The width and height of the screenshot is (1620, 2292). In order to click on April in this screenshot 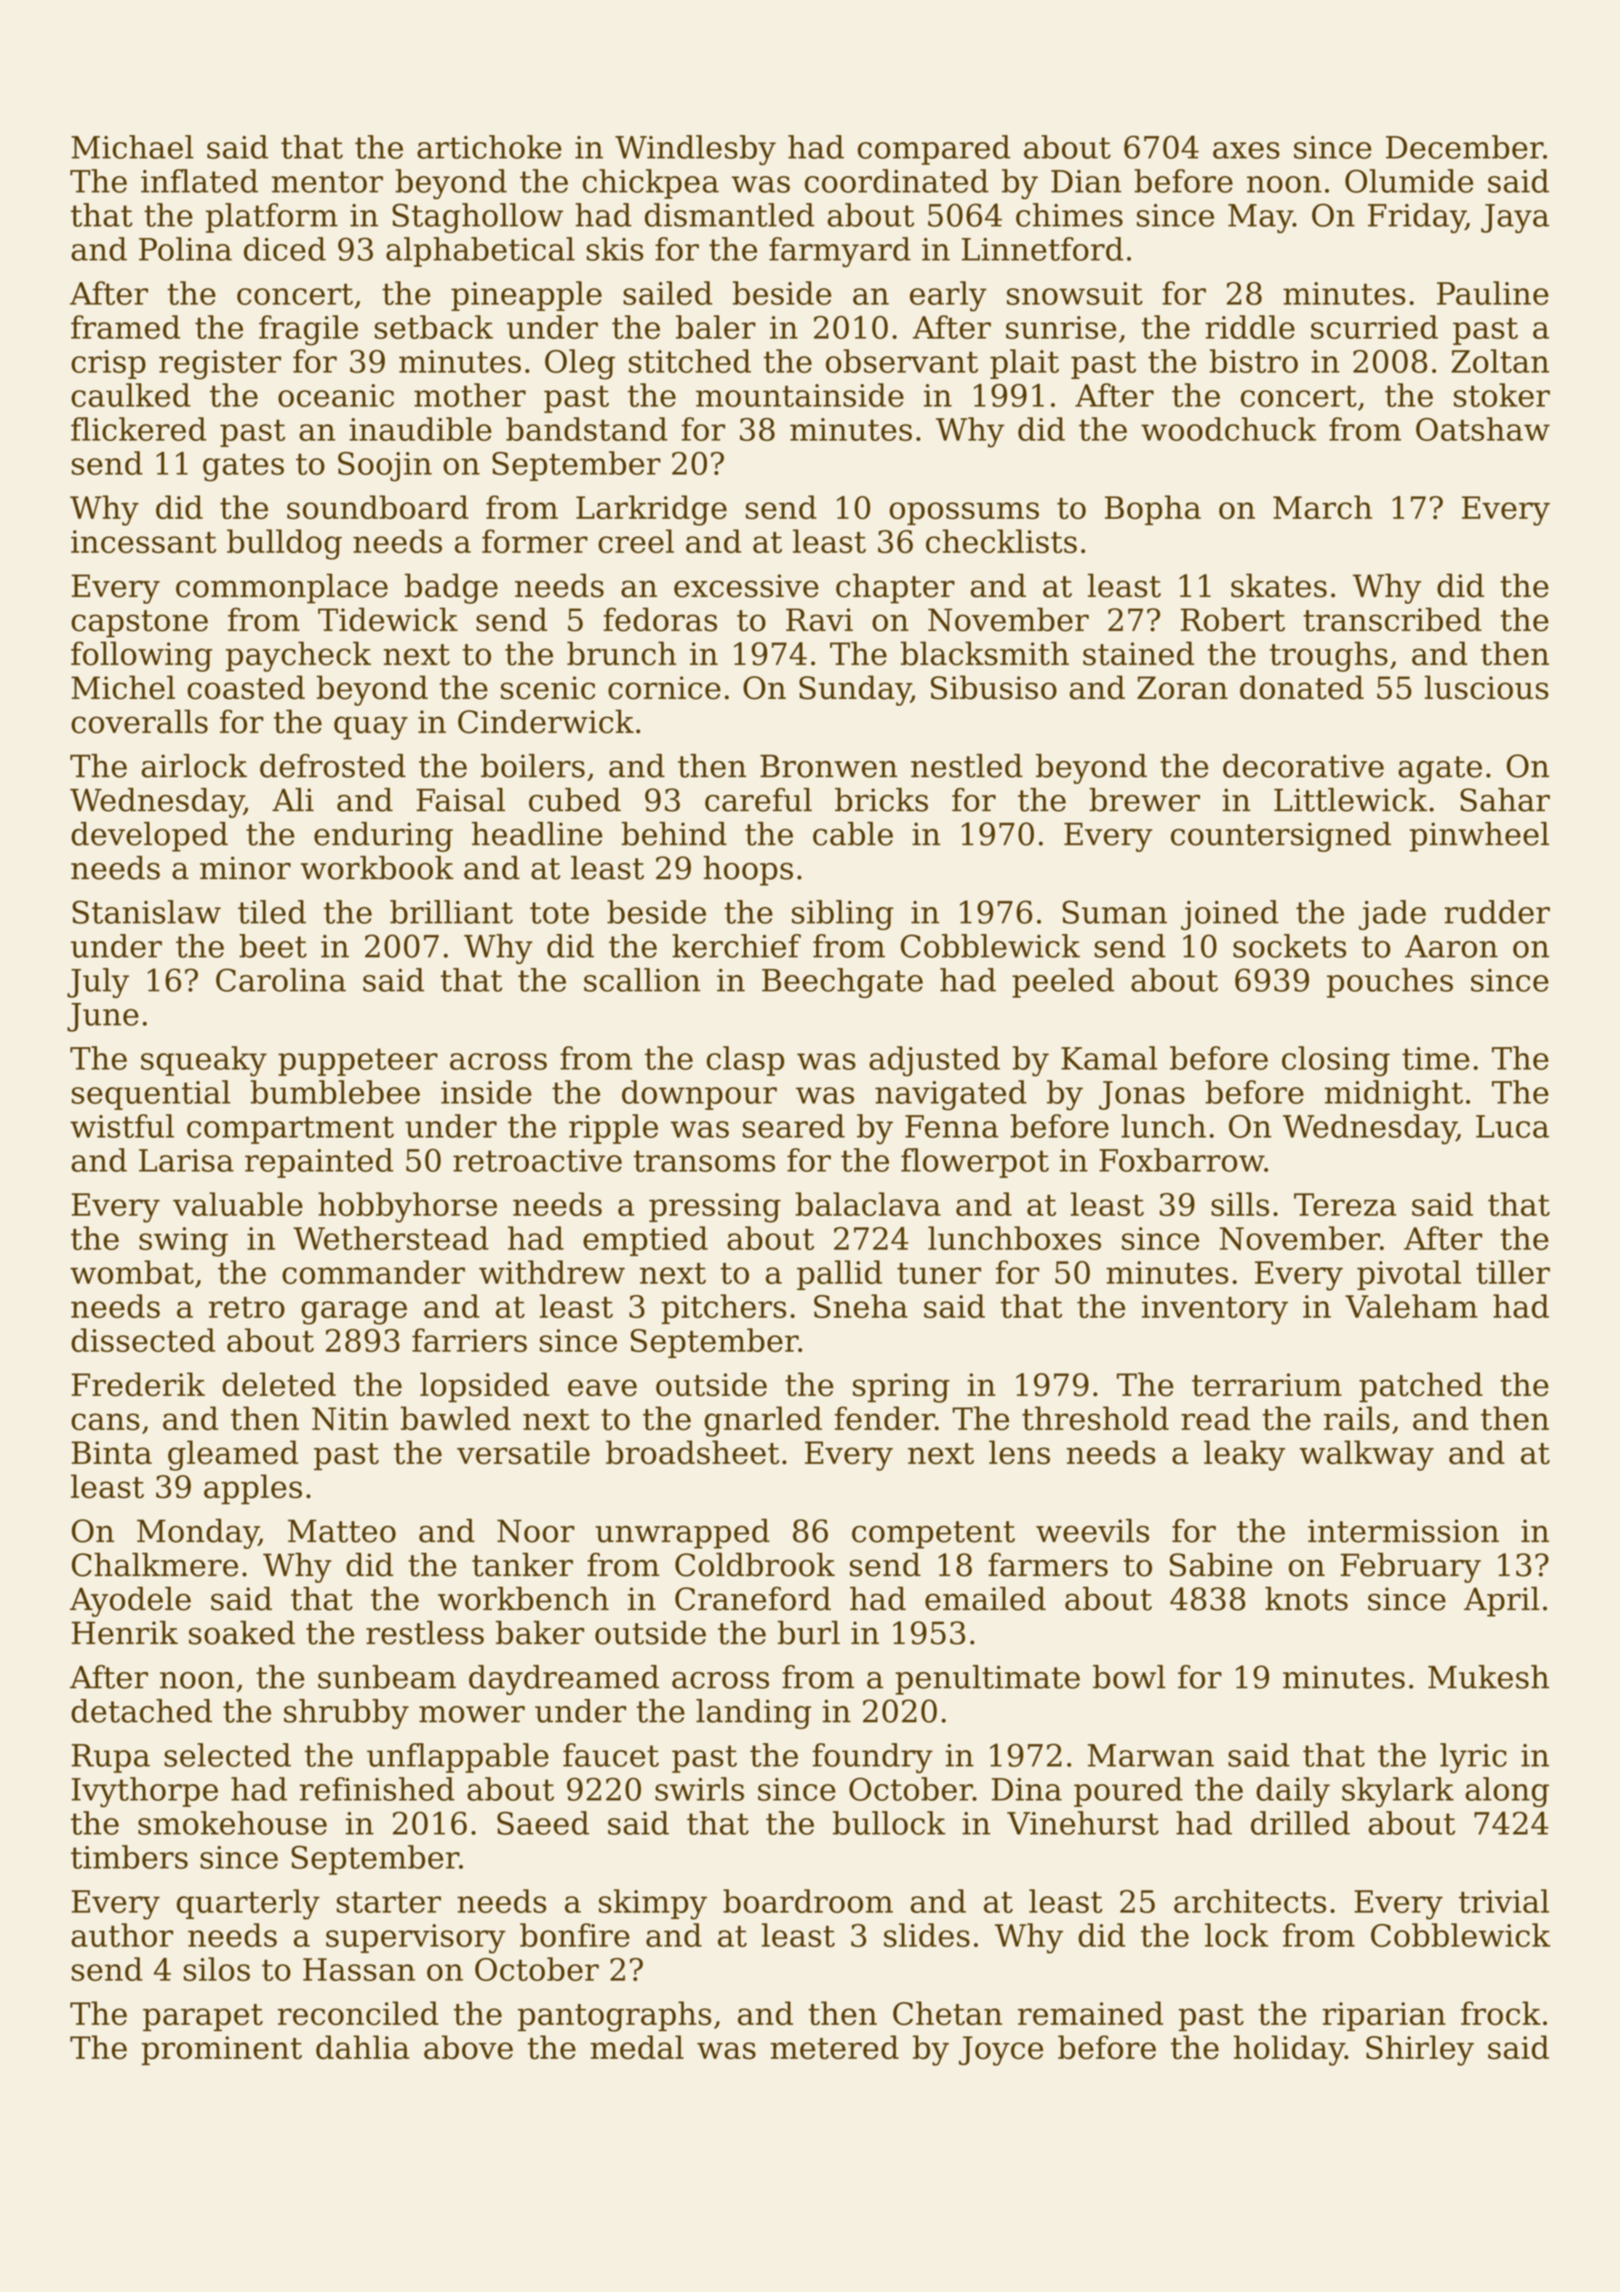, I will do `click(1502, 1602)`.
